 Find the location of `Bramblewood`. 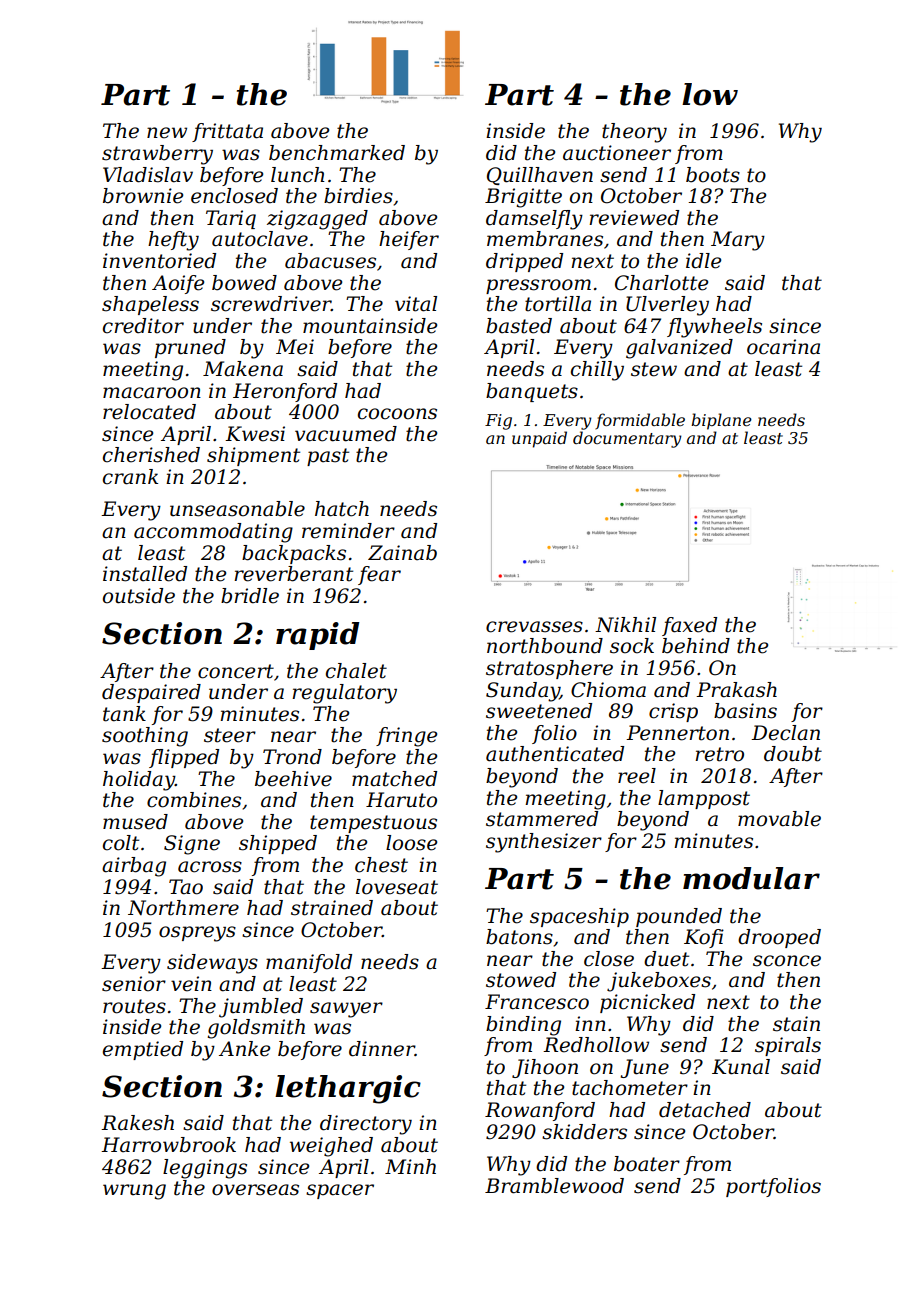

Bramblewood is located at coordinates (554, 1186).
